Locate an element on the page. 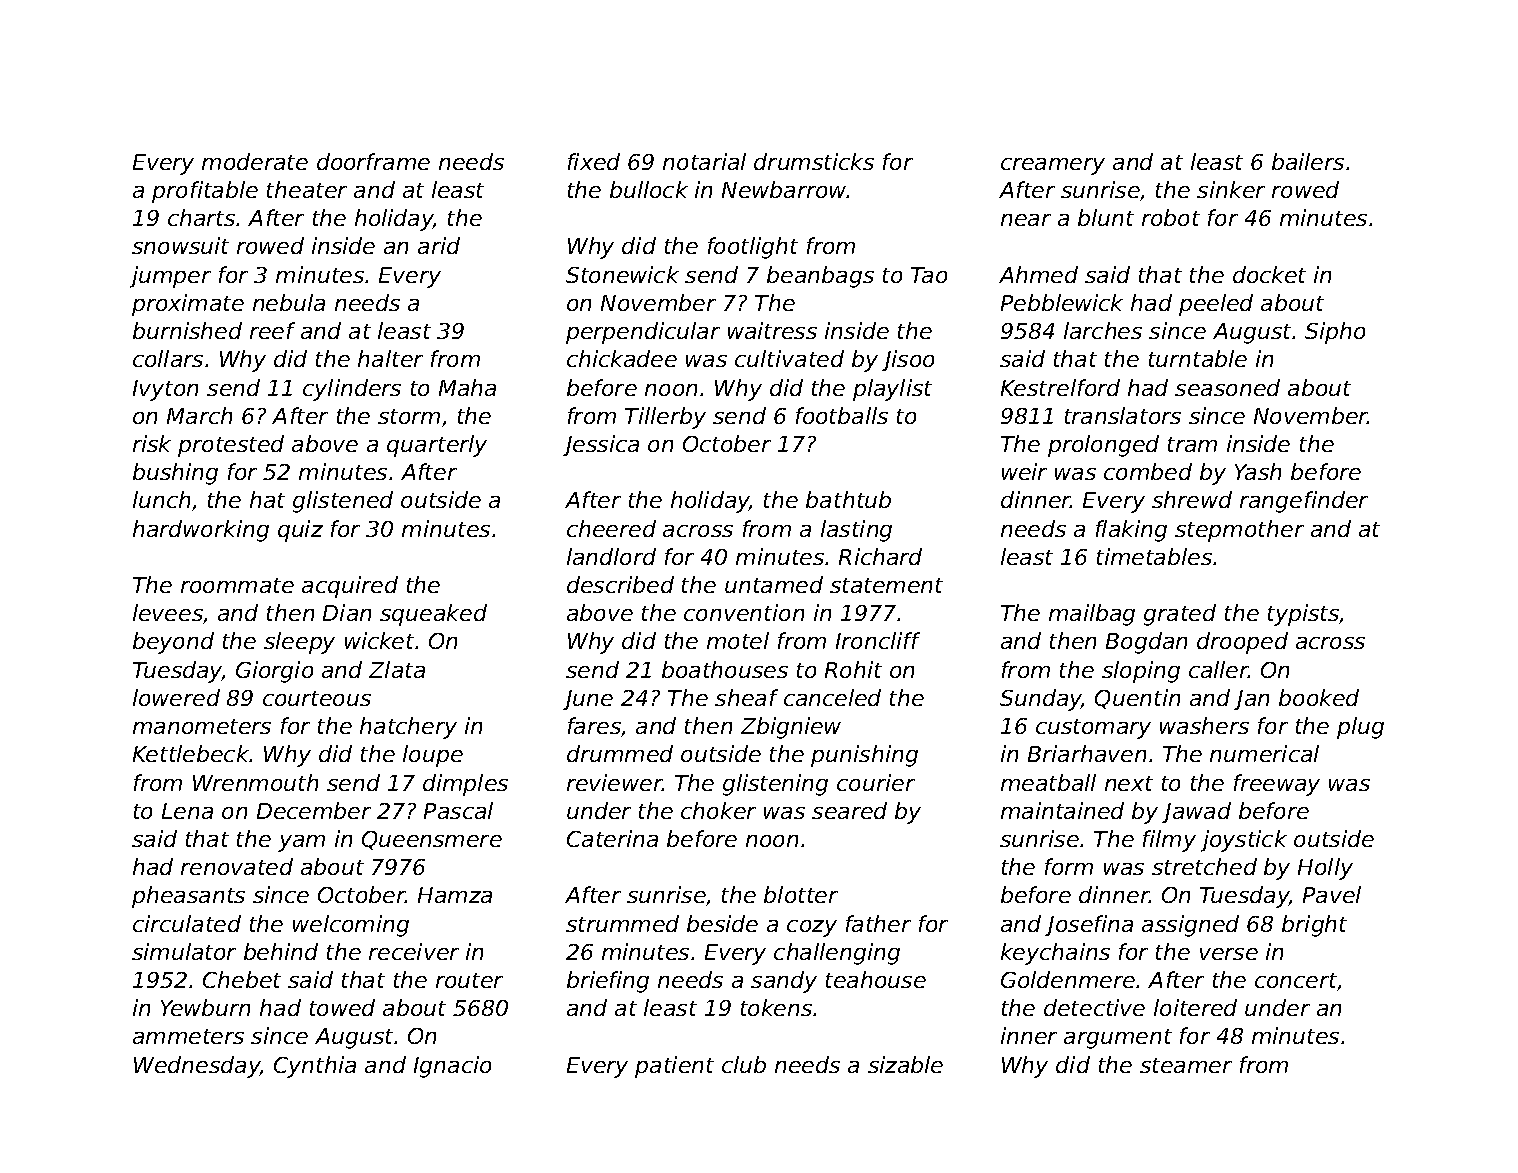 The height and width of the document is (1173, 1518). typists is located at coordinates (1304, 615).
